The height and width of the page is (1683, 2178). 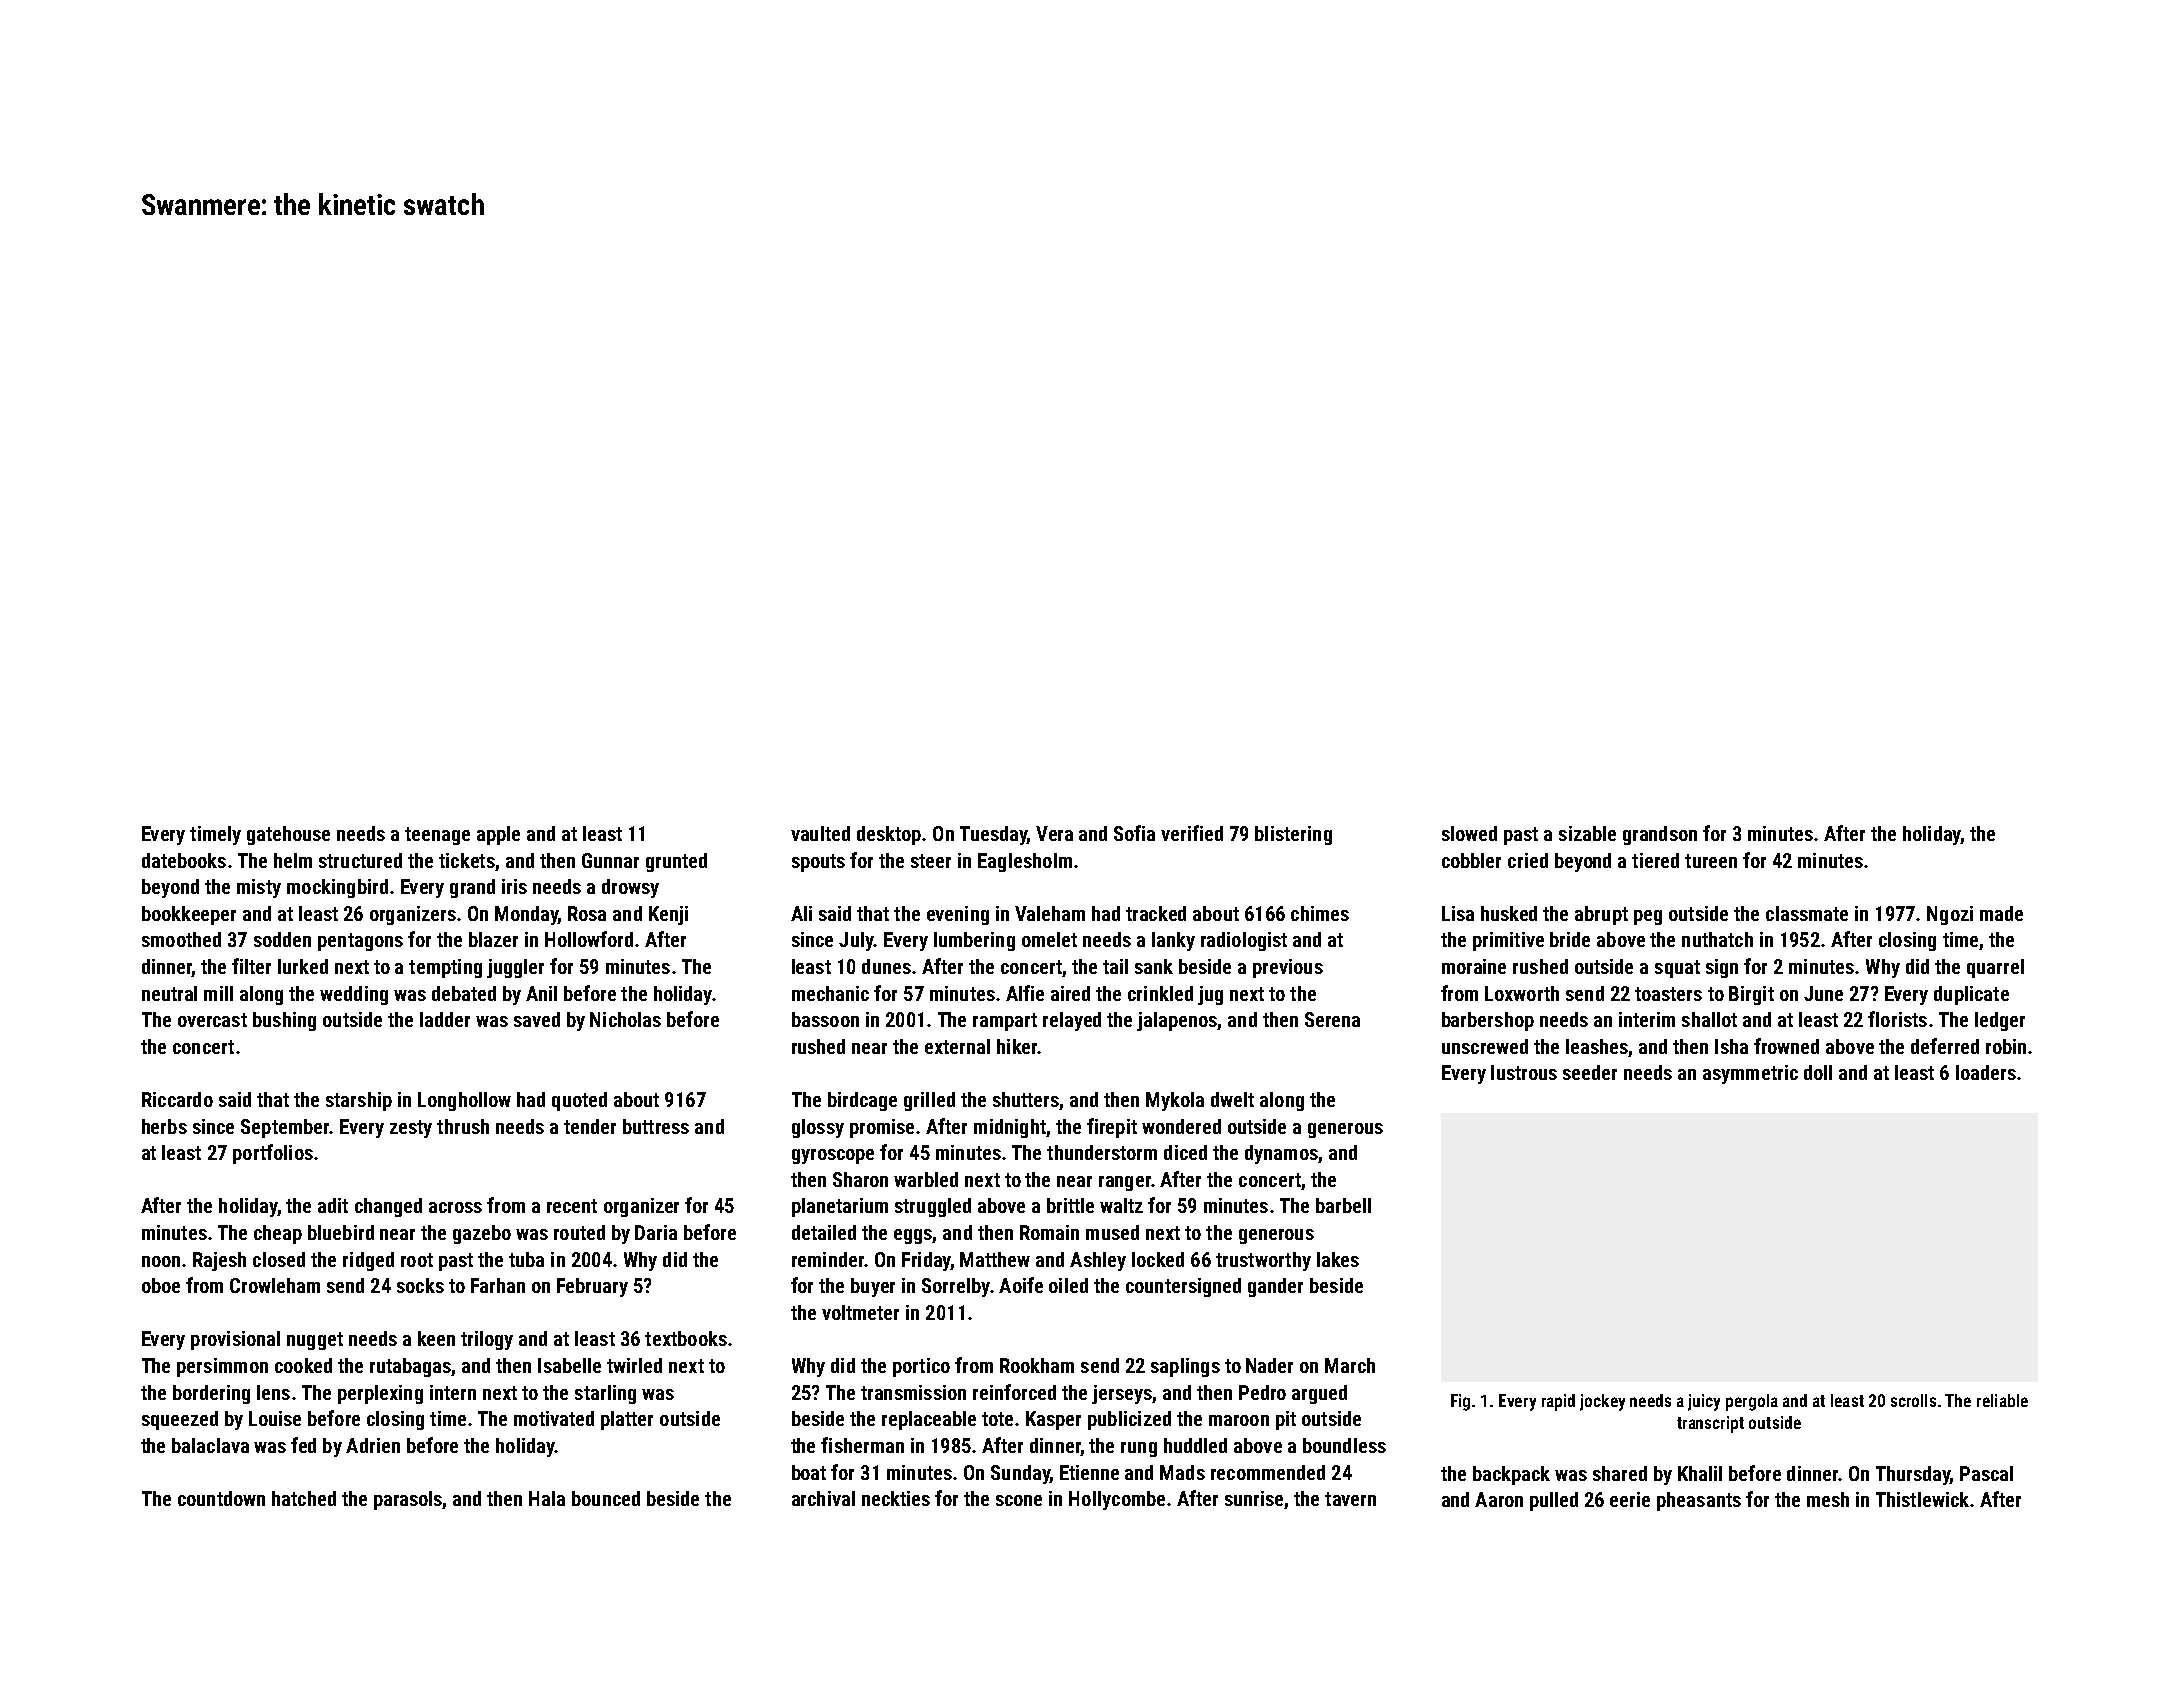 What do you see at coordinates (572, 1206) in the page?
I see `recent` at bounding box center [572, 1206].
